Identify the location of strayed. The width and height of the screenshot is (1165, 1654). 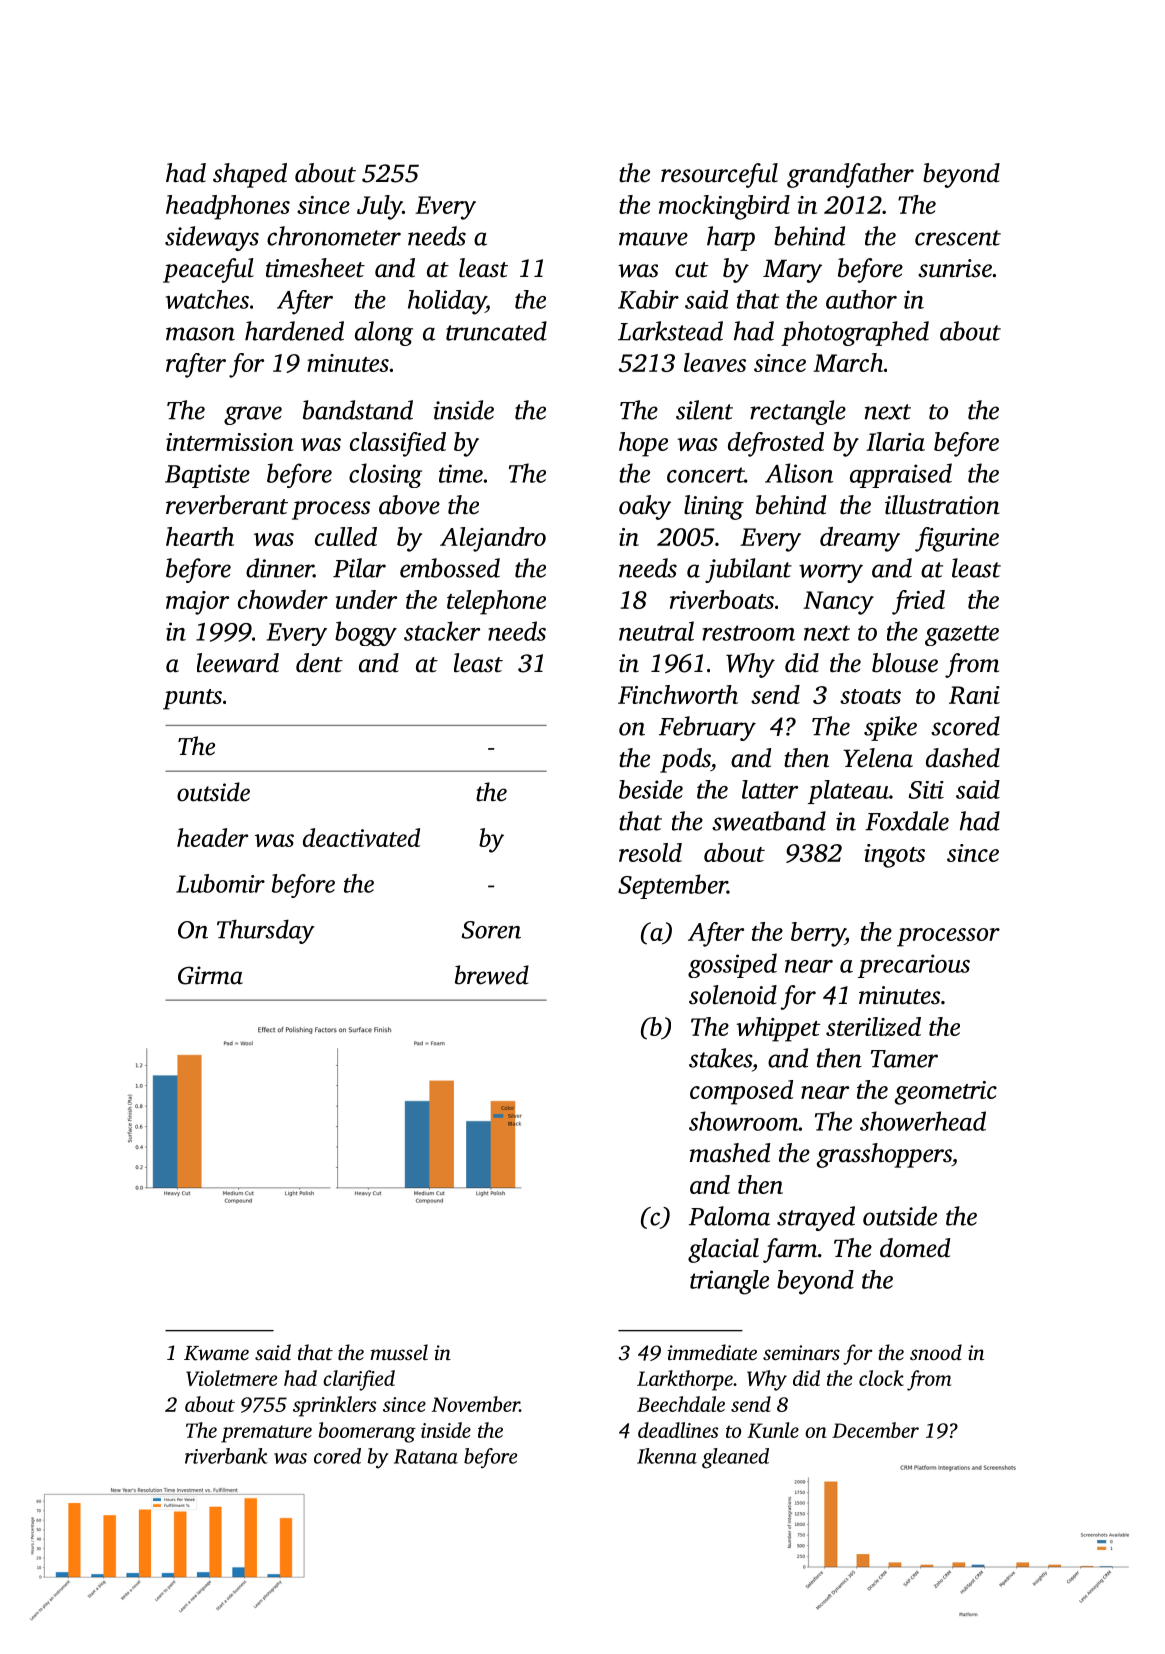
(816, 1218).
